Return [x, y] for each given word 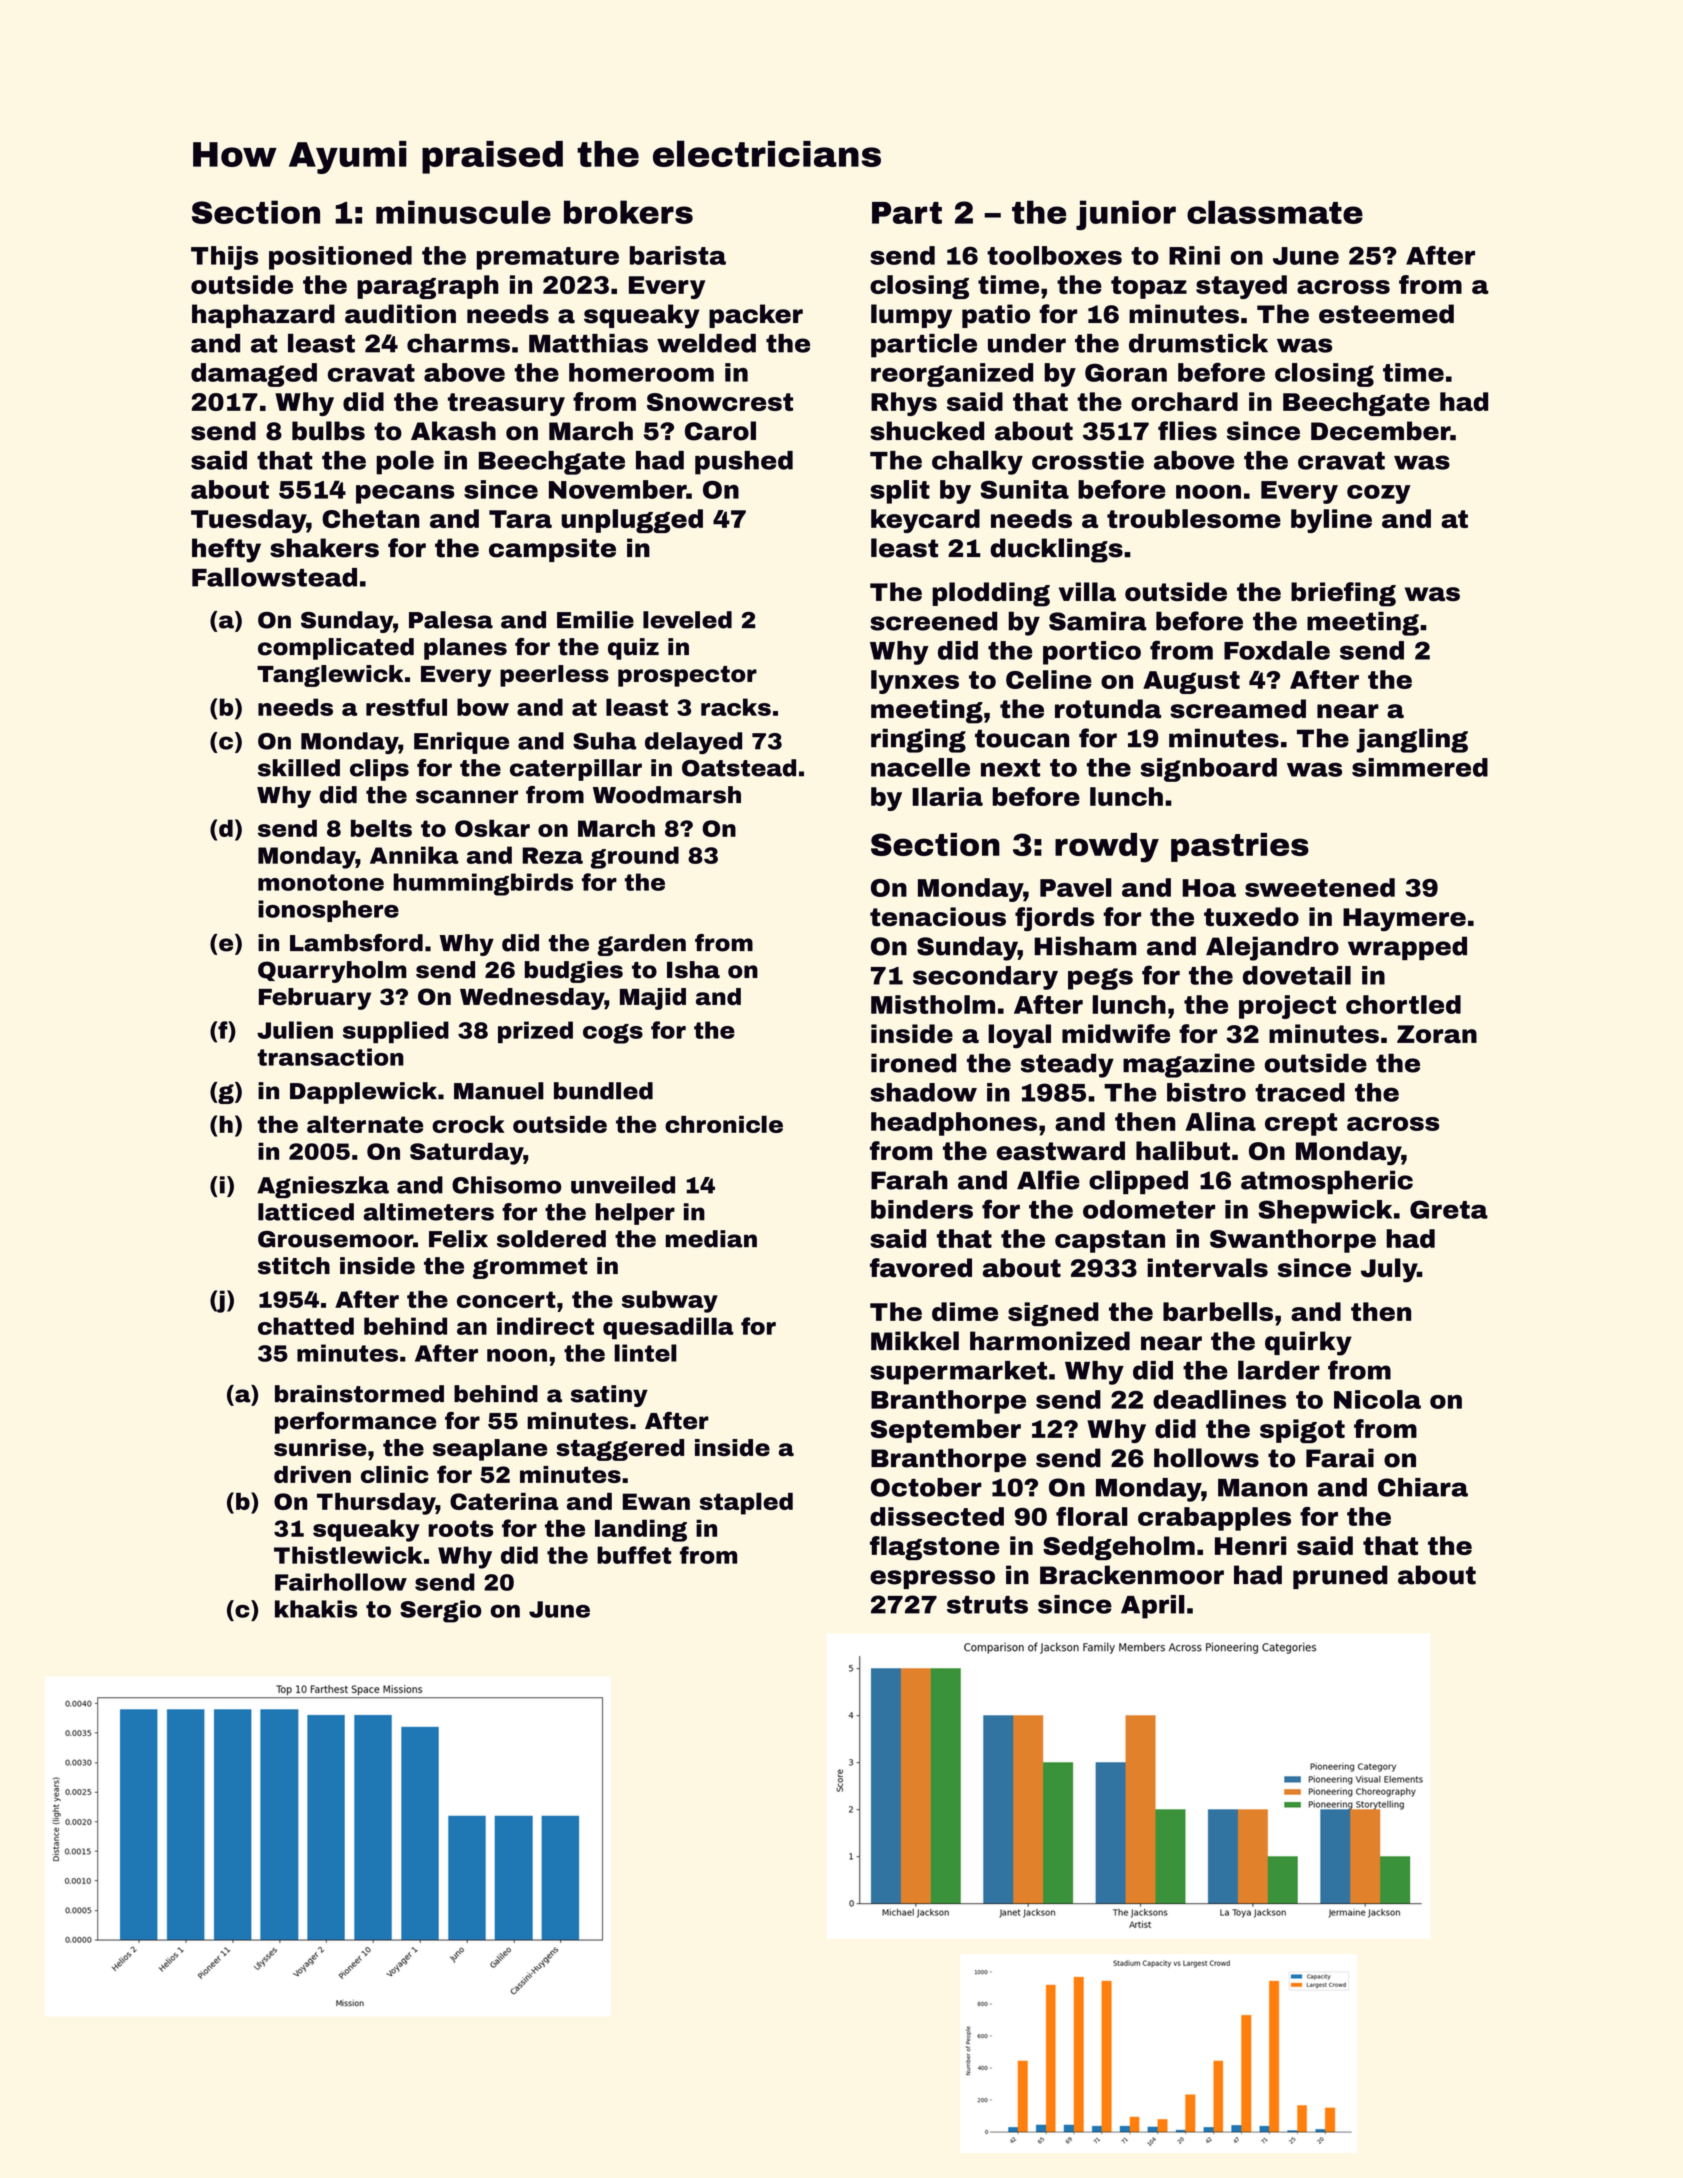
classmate [1275, 212]
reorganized [952, 375]
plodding [991, 594]
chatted [306, 1326]
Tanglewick [330, 676]
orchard [1184, 401]
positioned [340, 258]
